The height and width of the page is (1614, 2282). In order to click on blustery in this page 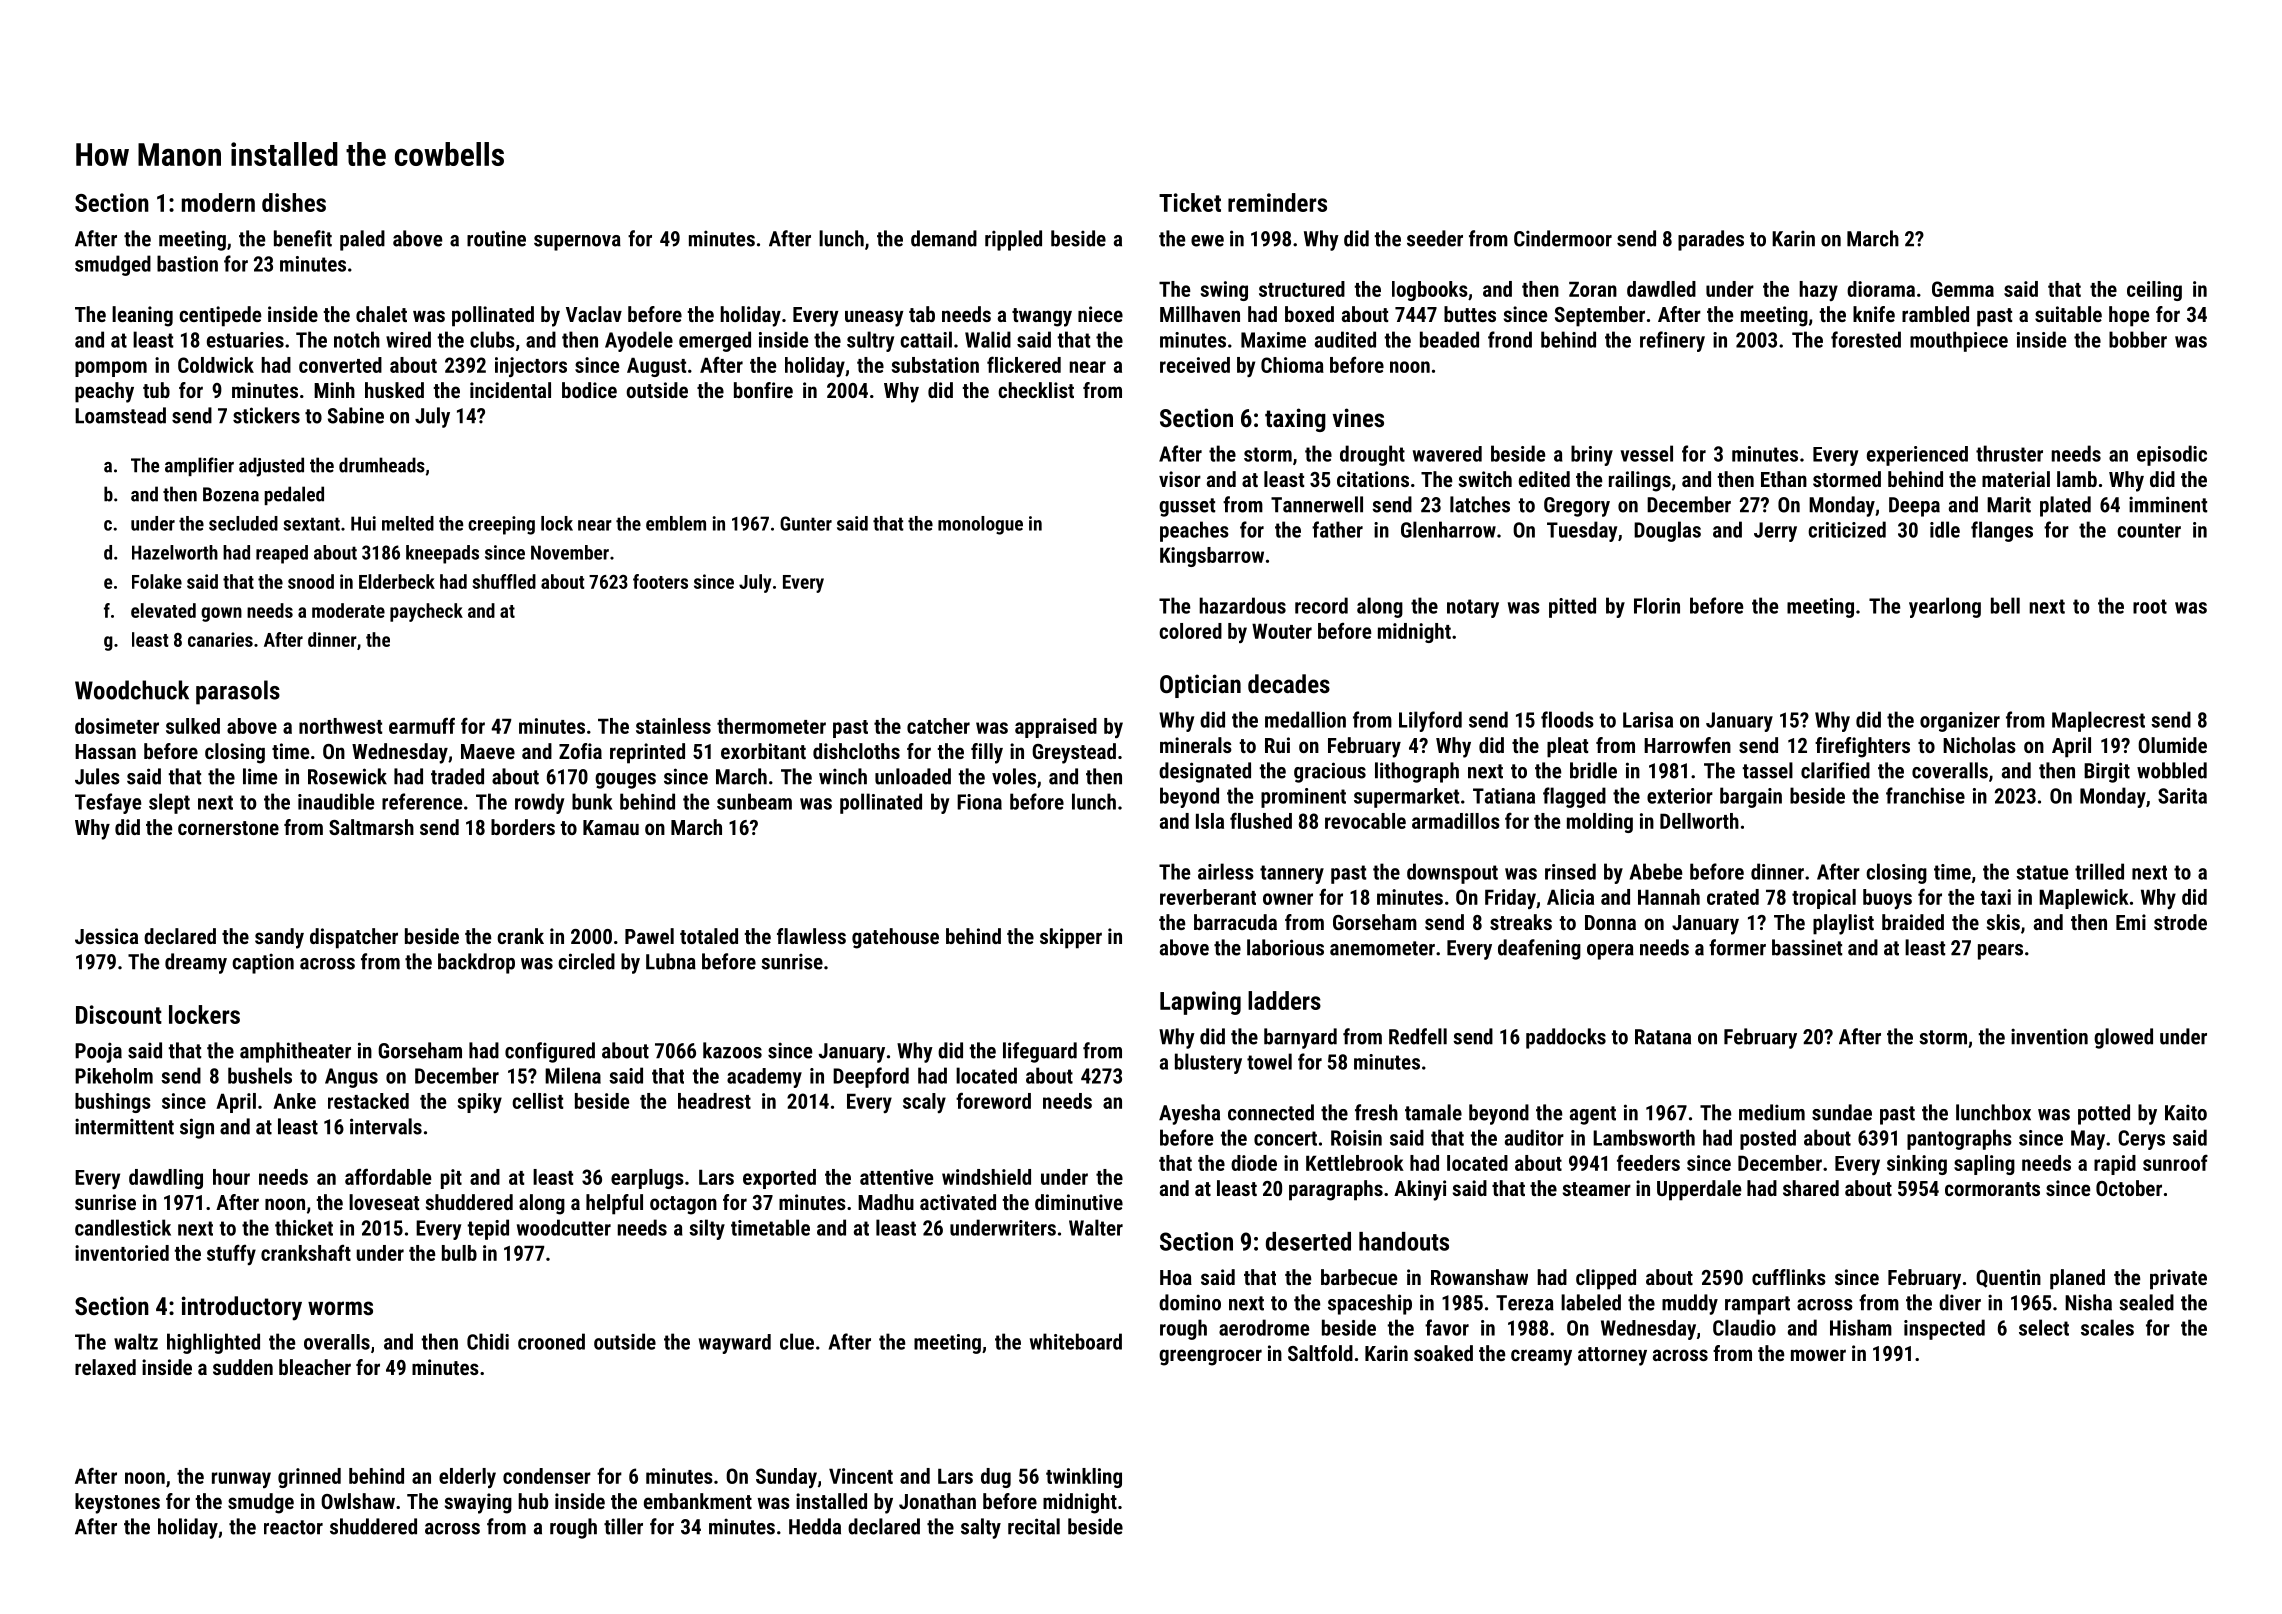, I will do `click(1208, 1063)`.
